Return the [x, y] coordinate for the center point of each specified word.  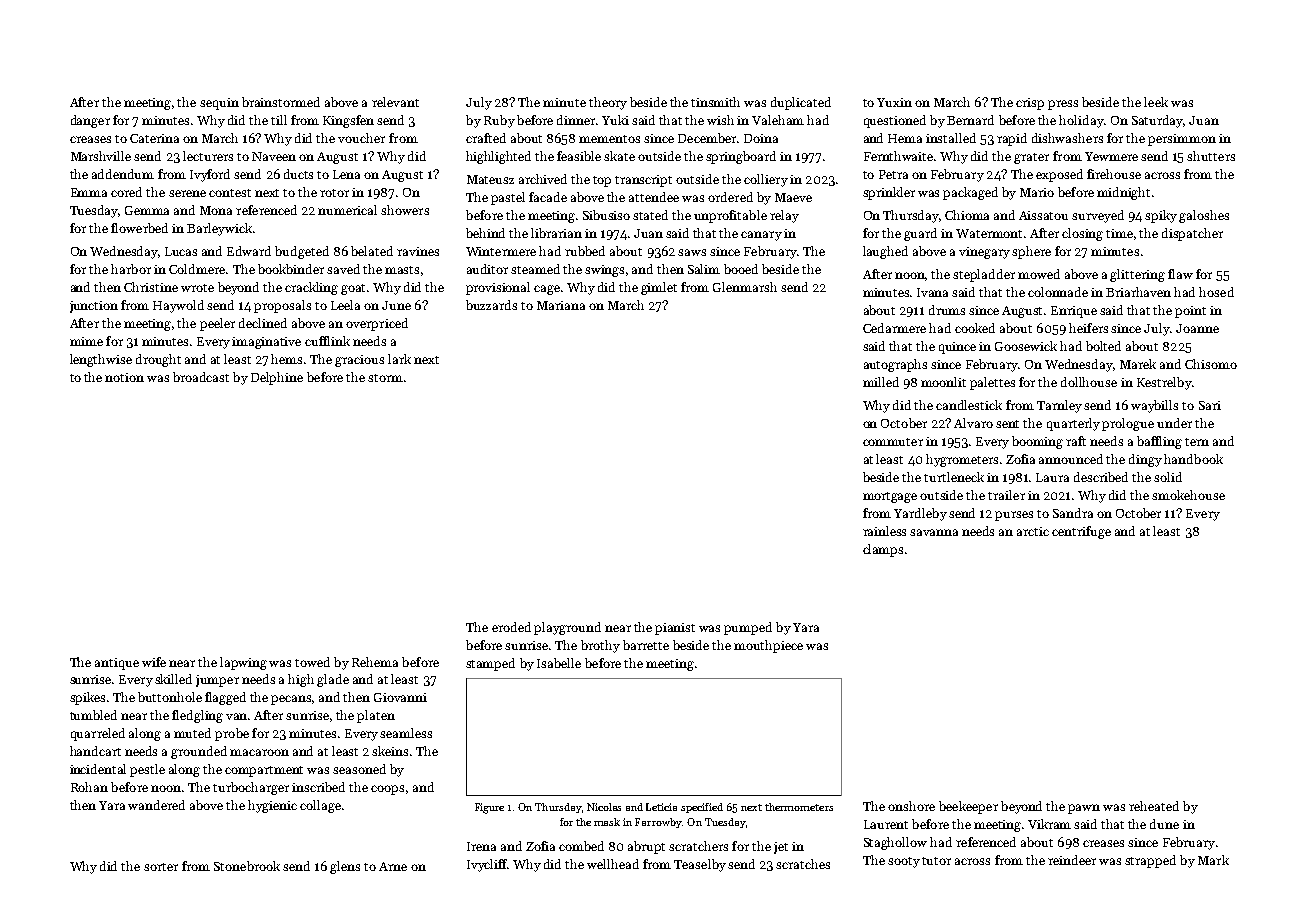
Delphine [277, 378]
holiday [1081, 121]
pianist [675, 629]
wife [154, 662]
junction [94, 307]
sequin [219, 104]
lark [399, 359]
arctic [1033, 531]
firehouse [1114, 174]
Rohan [89, 787]
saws [692, 252]
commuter [893, 442]
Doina [761, 138]
